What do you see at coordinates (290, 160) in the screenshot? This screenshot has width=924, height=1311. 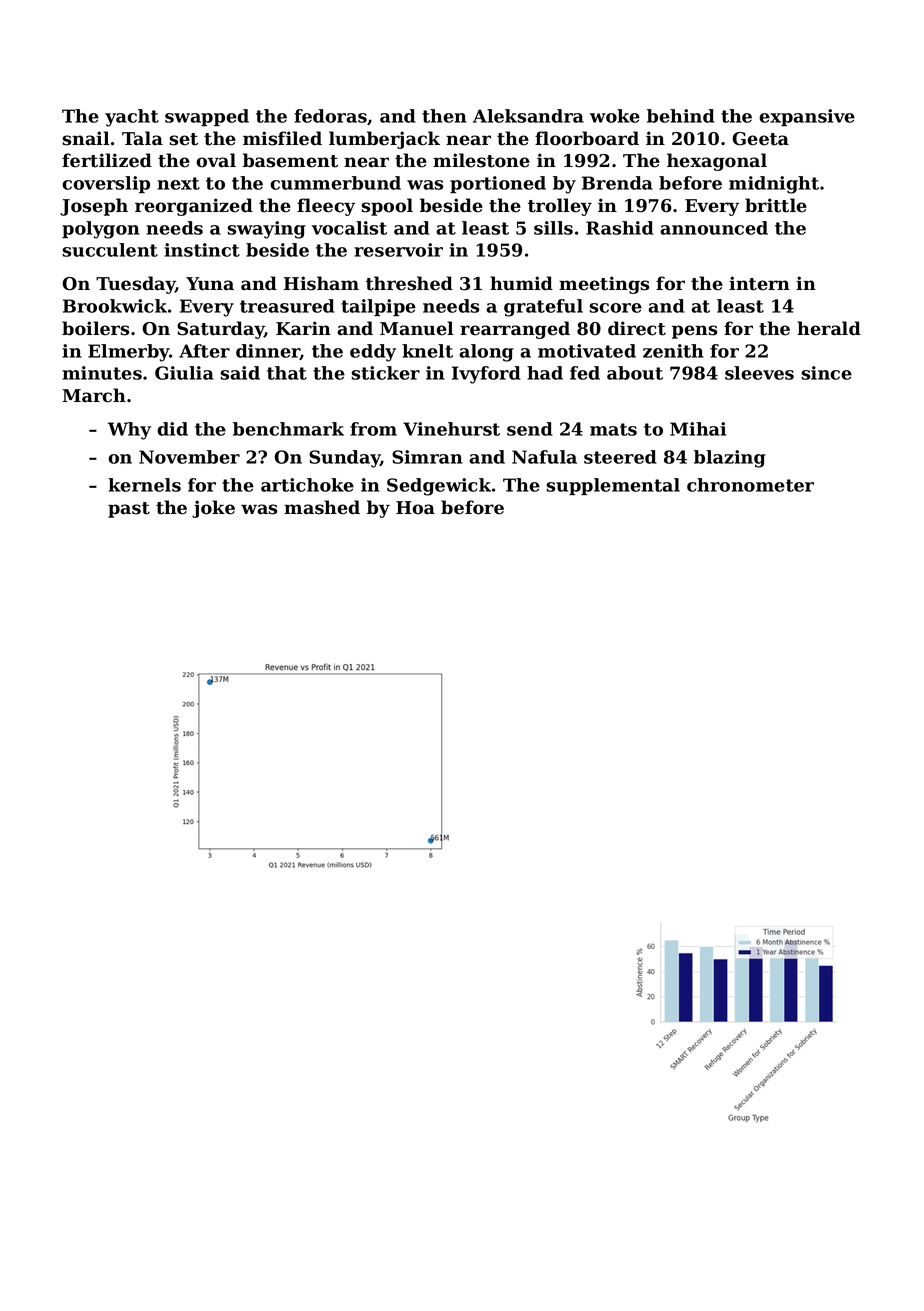 I see `basement` at bounding box center [290, 160].
